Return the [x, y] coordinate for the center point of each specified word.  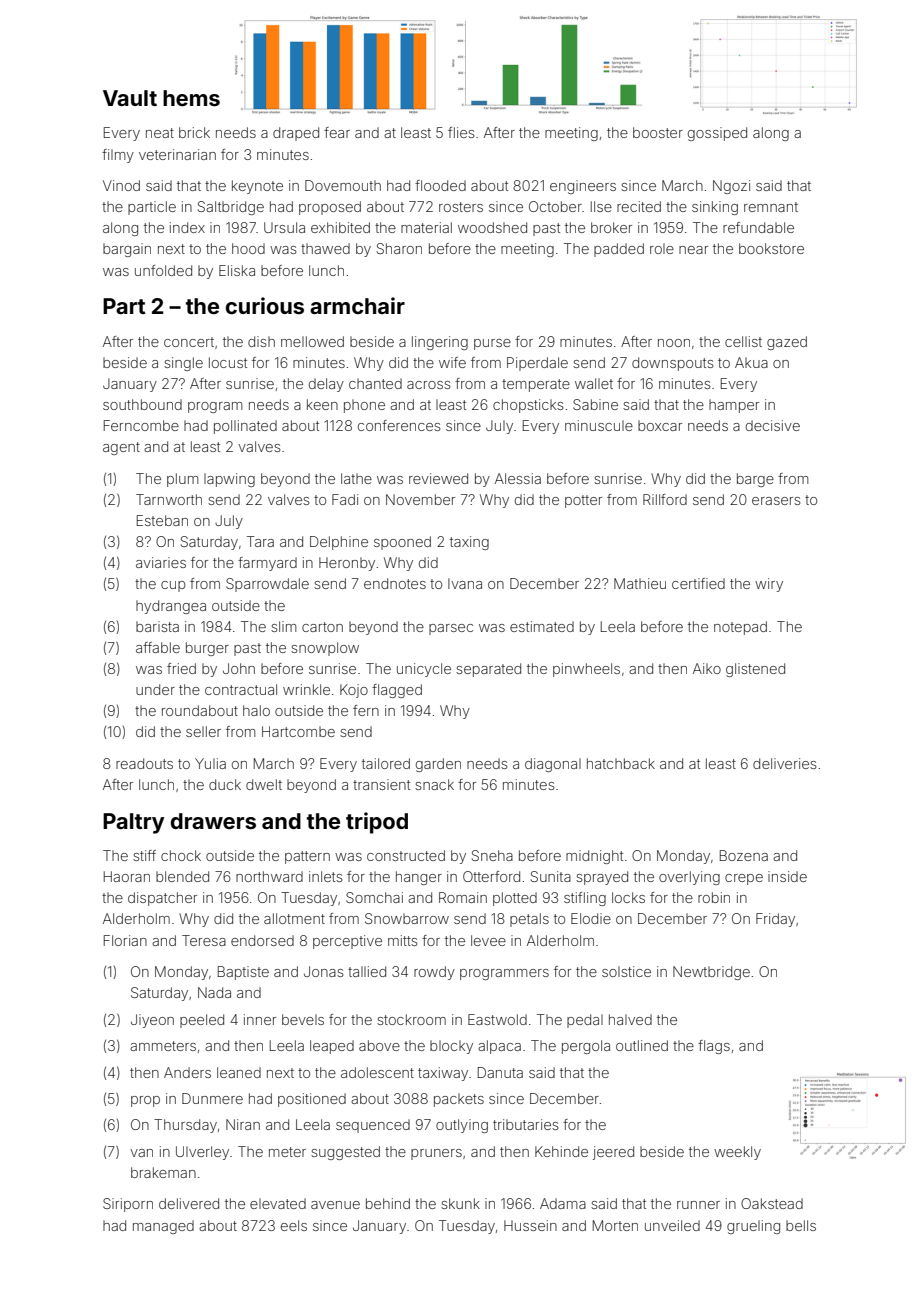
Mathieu [640, 583]
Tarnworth [169, 499]
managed [163, 1227]
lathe [356, 478]
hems [191, 98]
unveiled [672, 1225]
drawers [213, 821]
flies [461, 132]
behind [388, 1203]
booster [658, 132]
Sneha [492, 855]
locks [628, 897]
